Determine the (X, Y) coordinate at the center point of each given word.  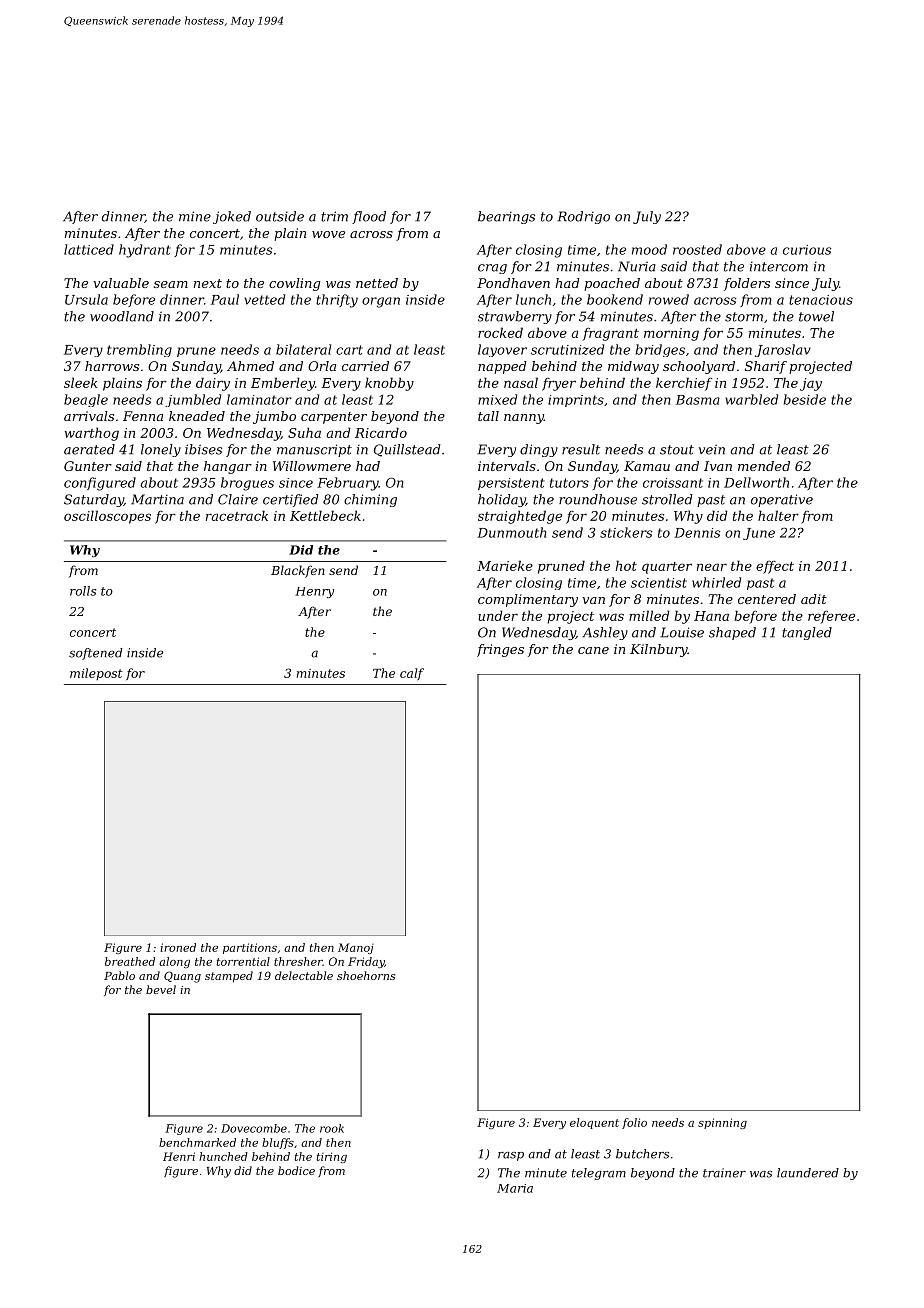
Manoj (356, 948)
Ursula (86, 299)
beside (805, 399)
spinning (722, 1123)
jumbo (274, 417)
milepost (96, 674)
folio (634, 1123)
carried (365, 366)
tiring (332, 1157)
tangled (807, 633)
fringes (500, 650)
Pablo (119, 975)
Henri (179, 1156)
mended (764, 466)
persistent (511, 484)
